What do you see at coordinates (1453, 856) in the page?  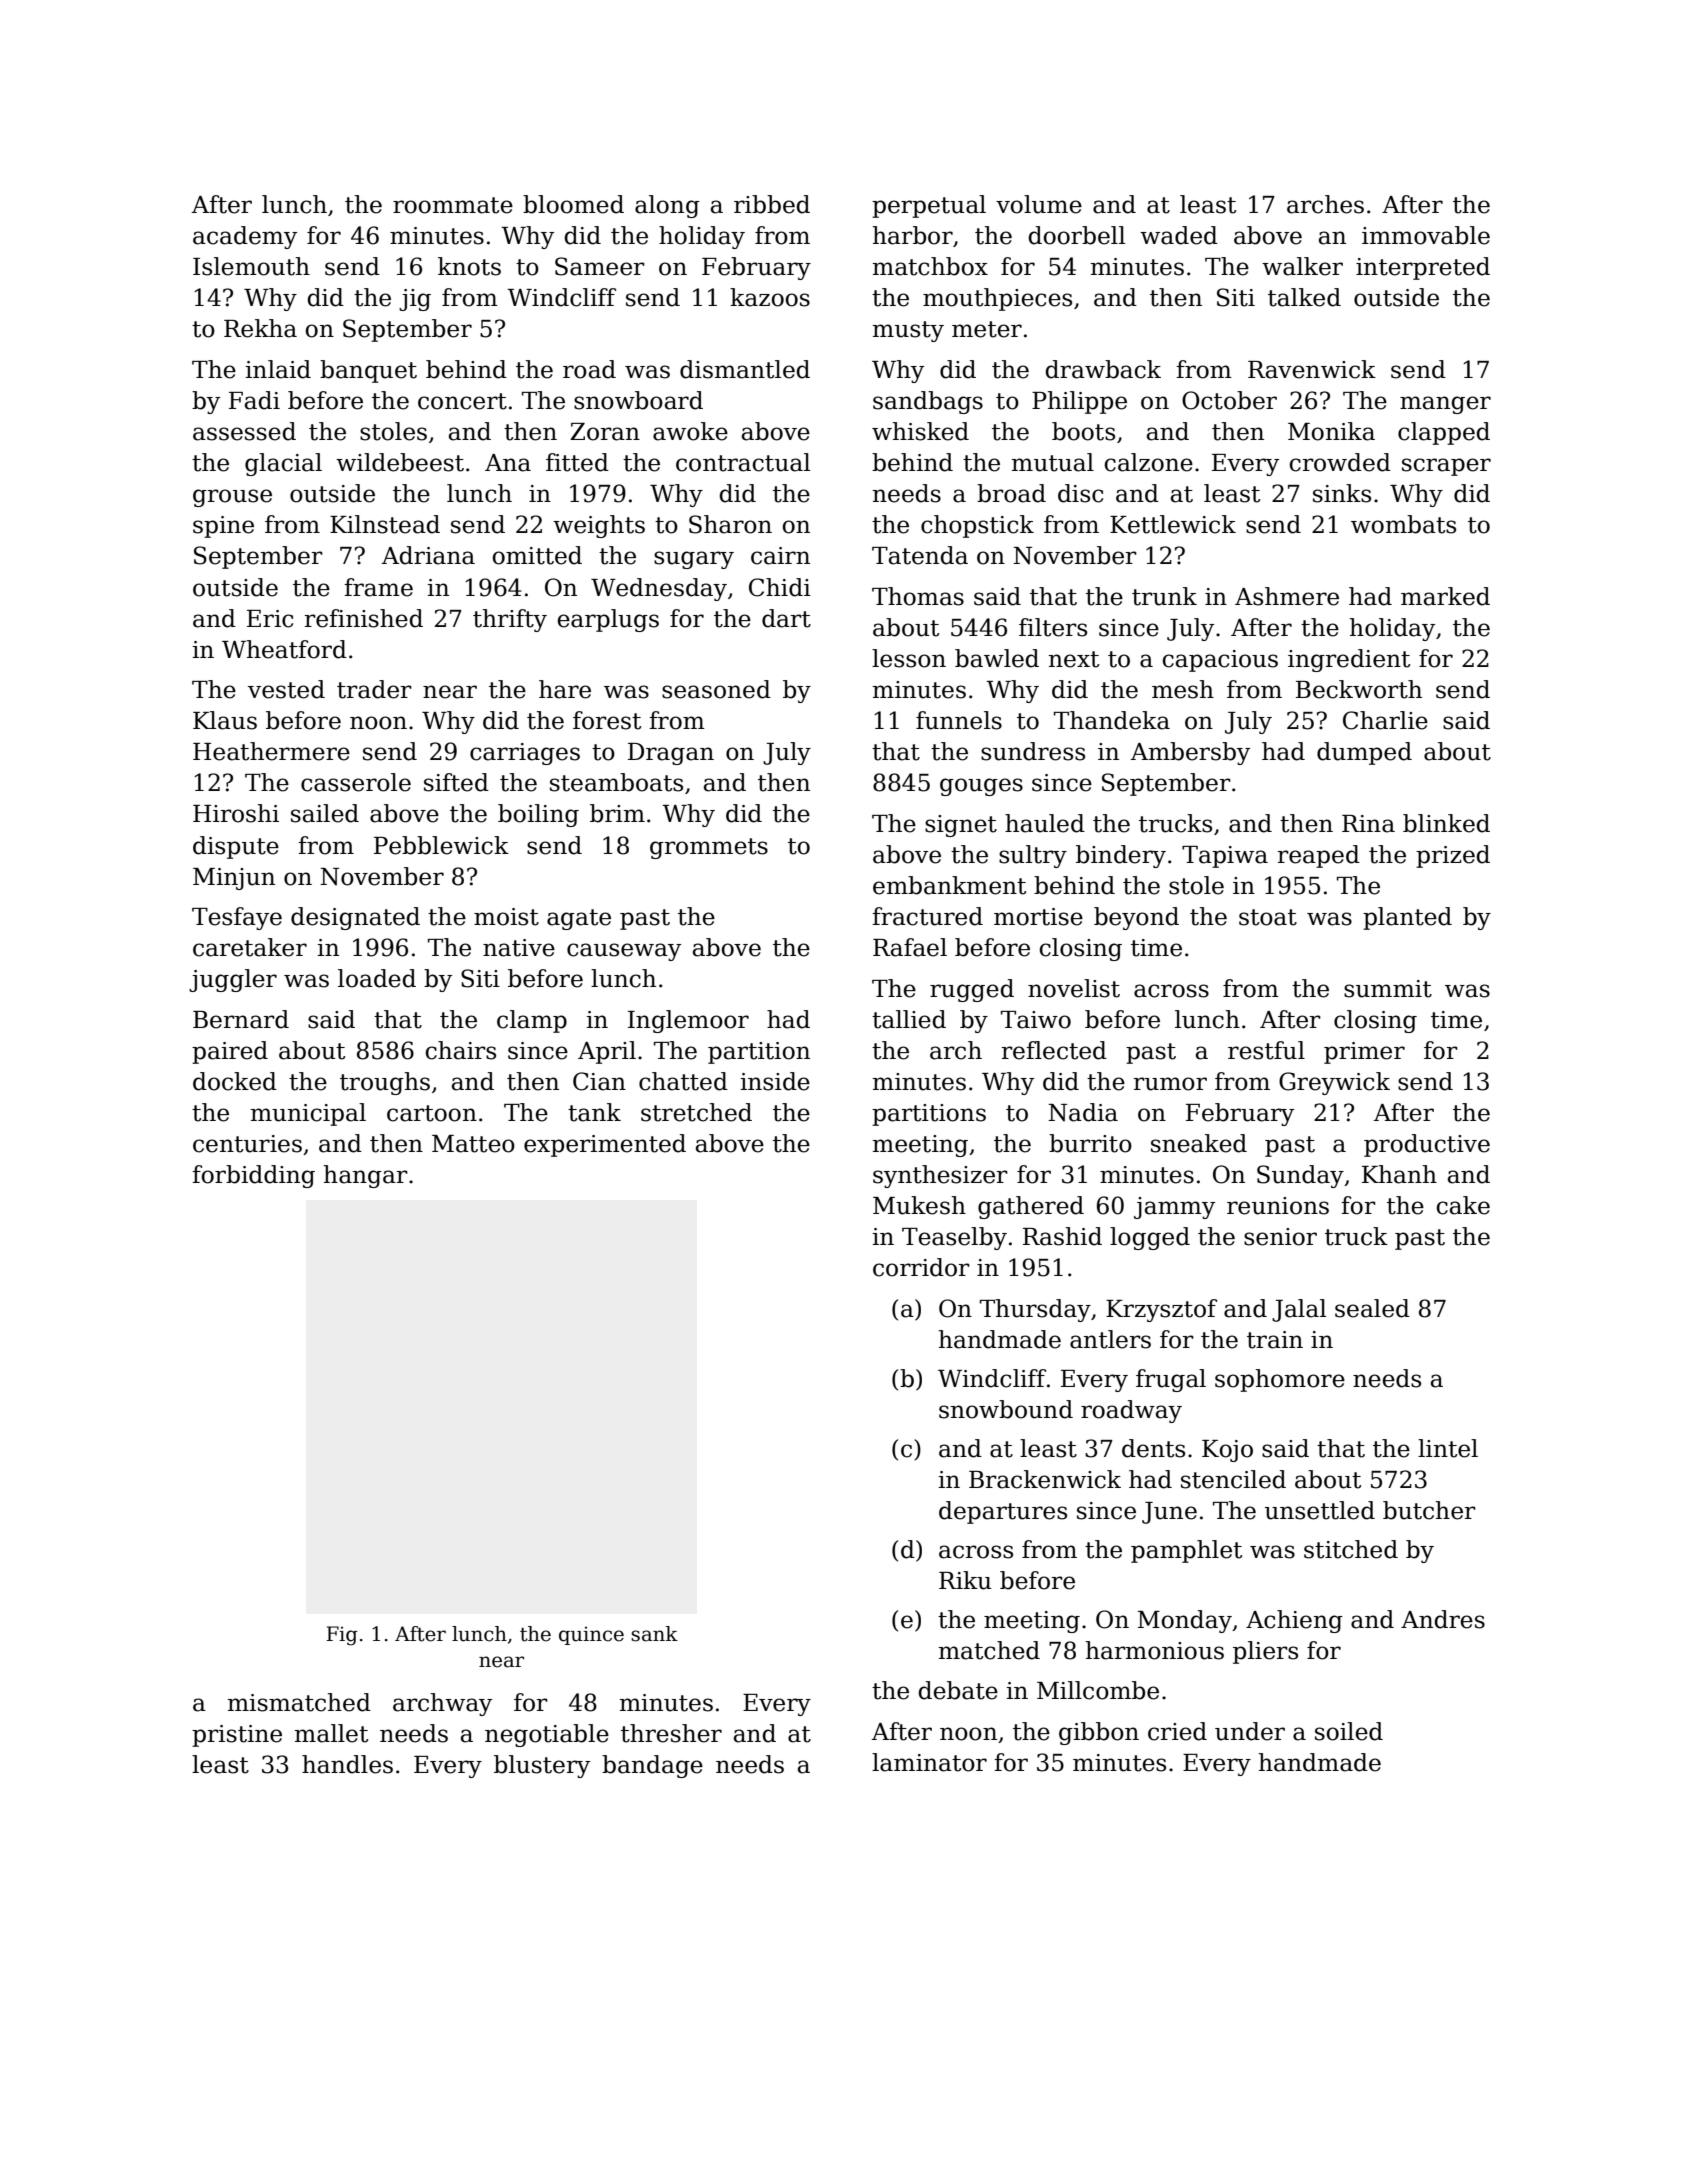 I see `prized` at bounding box center [1453, 856].
